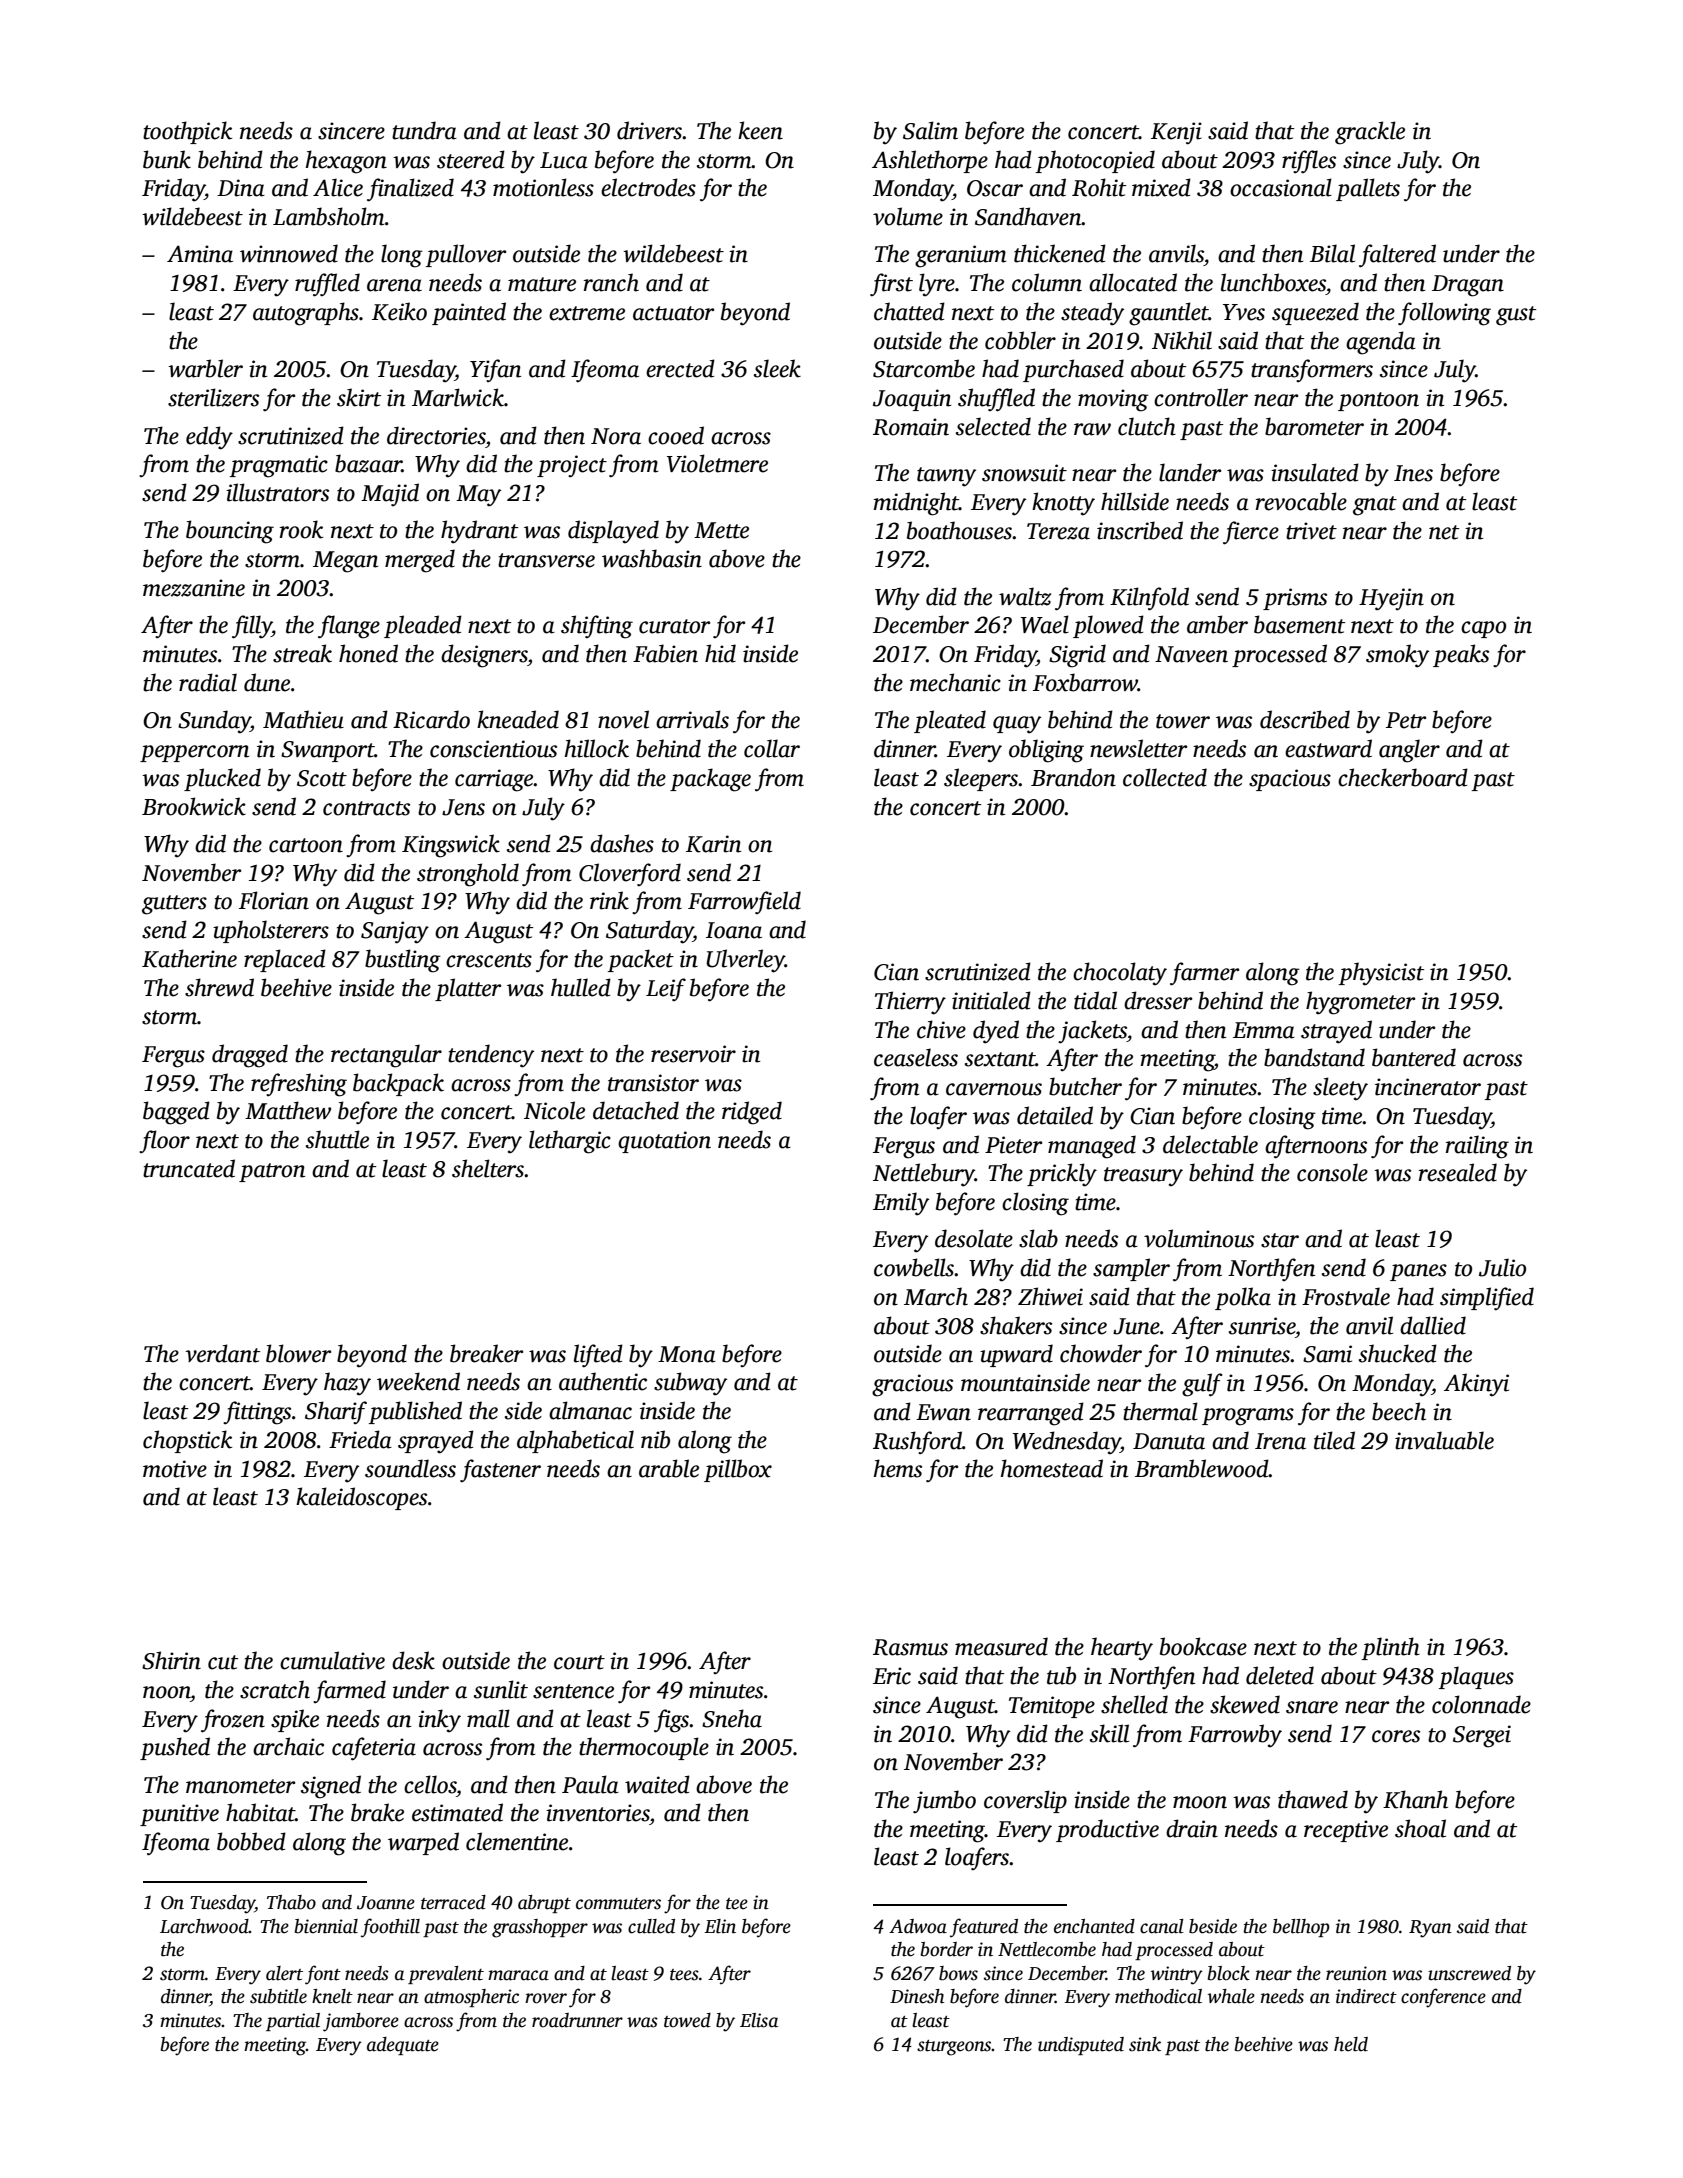  What do you see at coordinates (672, 1721) in the screenshot?
I see `figs` at bounding box center [672, 1721].
